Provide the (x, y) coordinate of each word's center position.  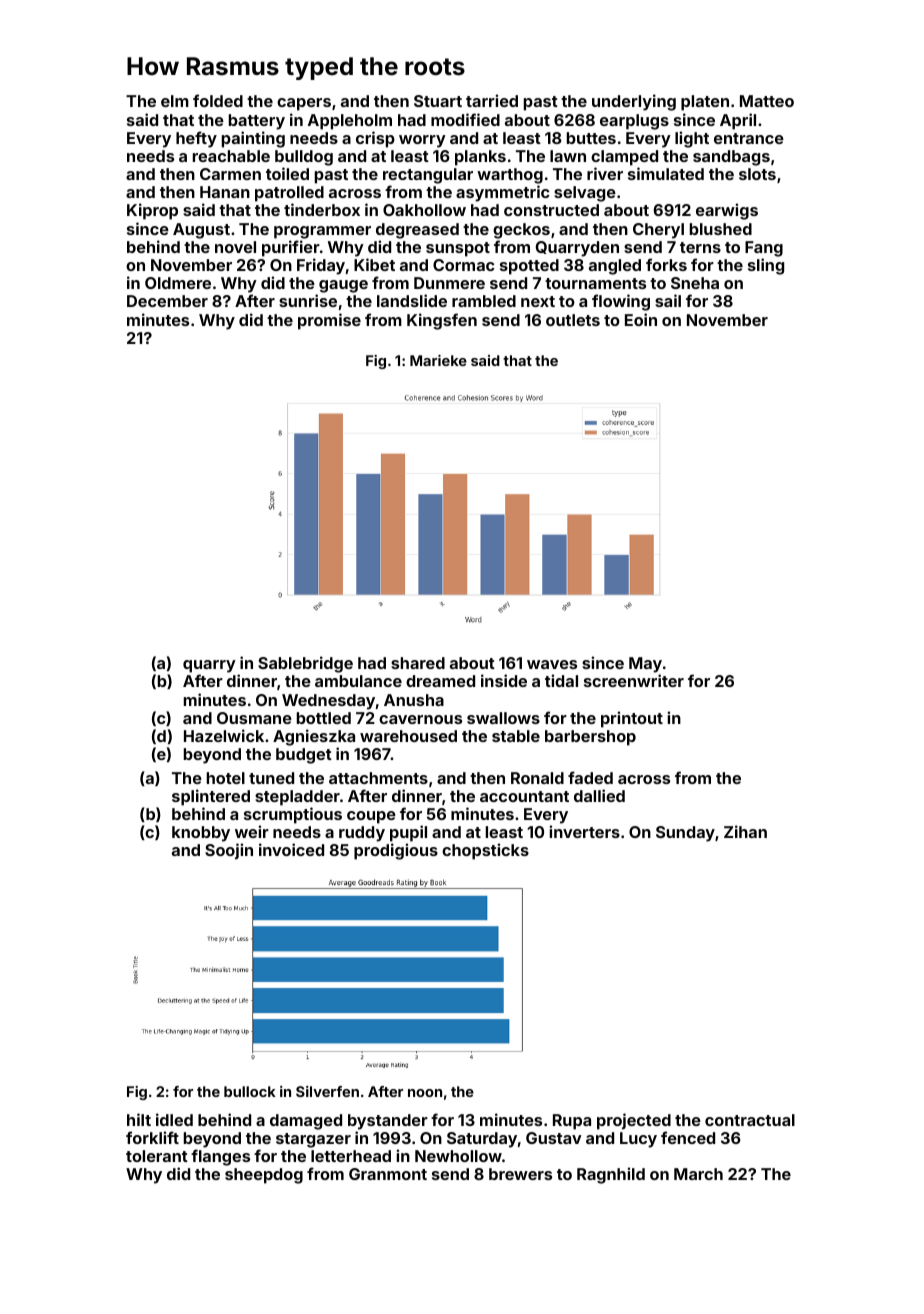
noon (425, 1093)
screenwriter (634, 680)
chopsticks (485, 851)
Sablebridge (305, 664)
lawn (568, 156)
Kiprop (152, 211)
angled (615, 267)
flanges (220, 1157)
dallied (599, 795)
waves (552, 664)
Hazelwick (224, 735)
